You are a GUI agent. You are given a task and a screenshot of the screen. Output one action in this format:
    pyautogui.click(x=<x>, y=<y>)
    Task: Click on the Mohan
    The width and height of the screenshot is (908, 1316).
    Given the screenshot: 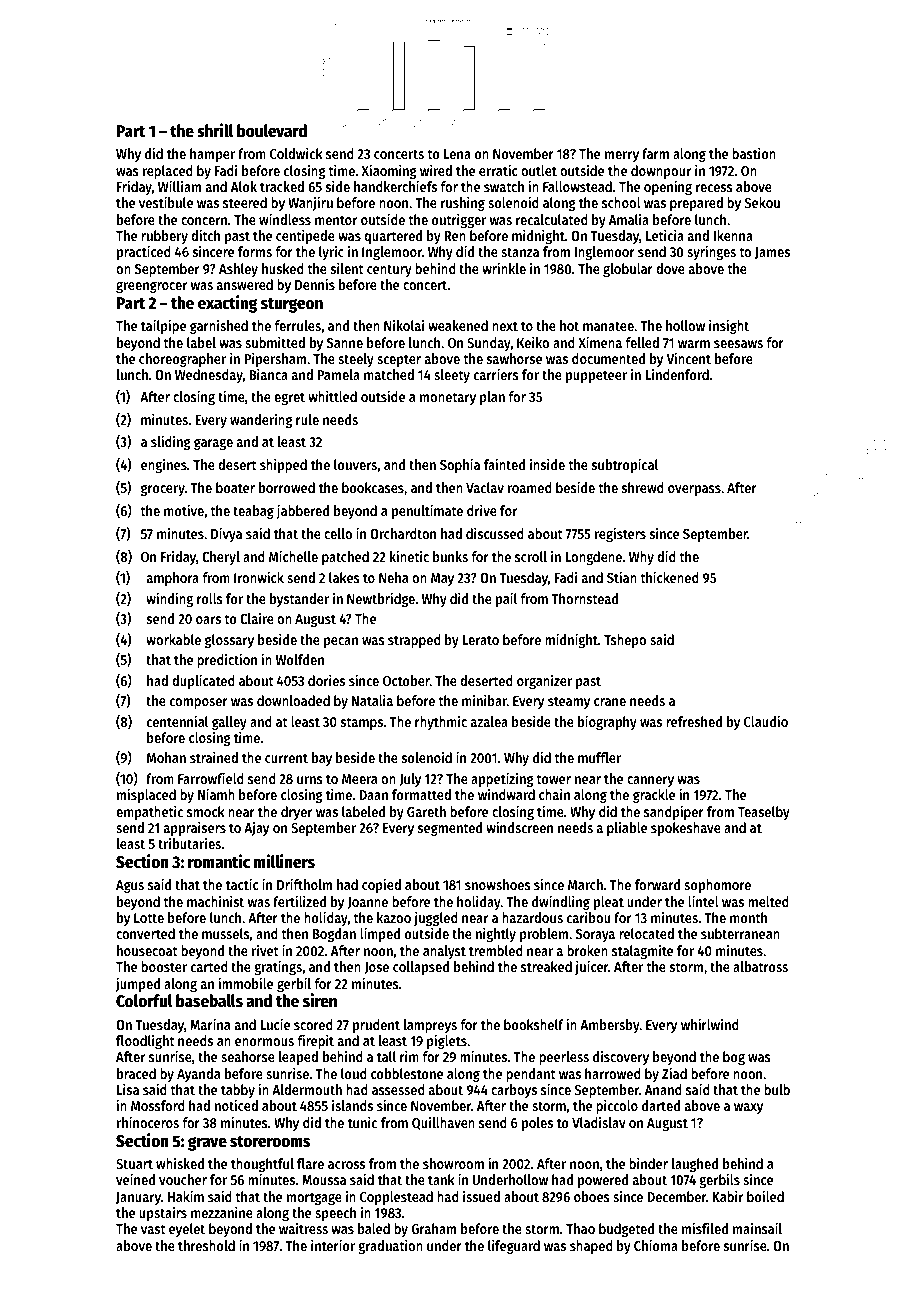 What is the action you would take?
    pyautogui.click(x=166, y=757)
